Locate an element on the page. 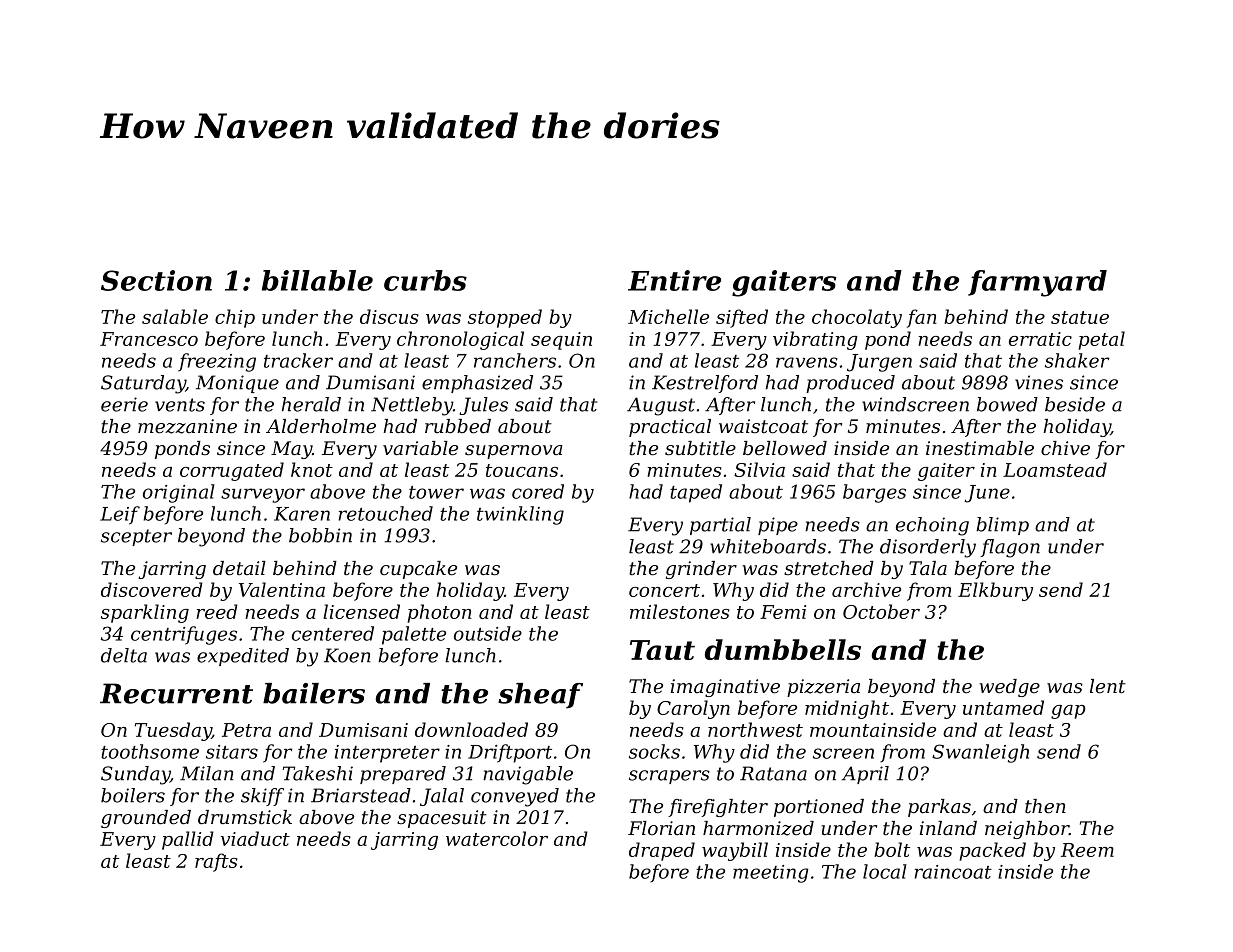 The width and height of the image is (1233, 952). parkas is located at coordinates (939, 808).
